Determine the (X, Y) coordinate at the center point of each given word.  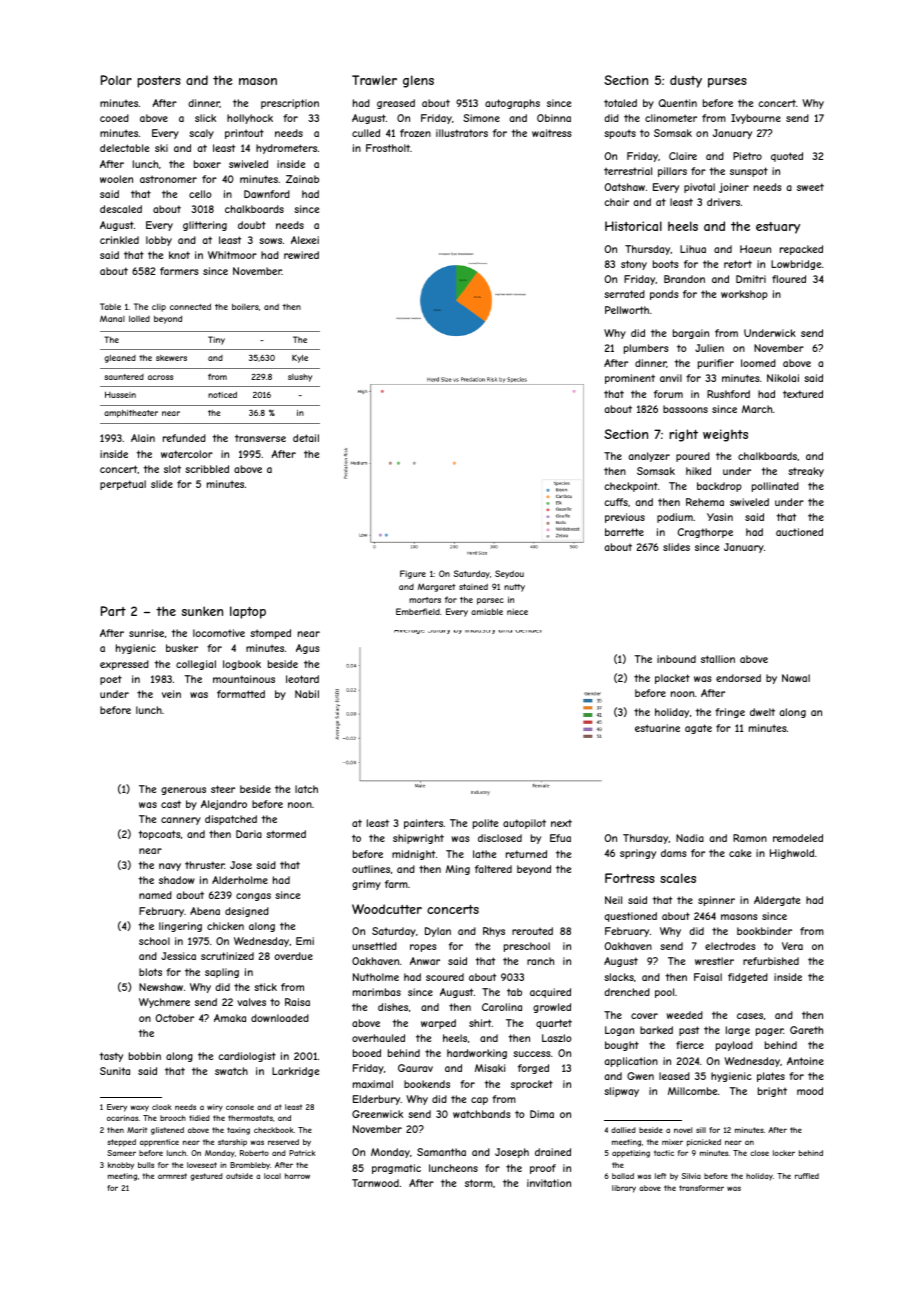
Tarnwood (375, 1183)
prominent (630, 379)
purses (727, 83)
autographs (512, 104)
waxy (139, 1108)
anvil (671, 378)
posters (159, 82)
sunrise (146, 633)
